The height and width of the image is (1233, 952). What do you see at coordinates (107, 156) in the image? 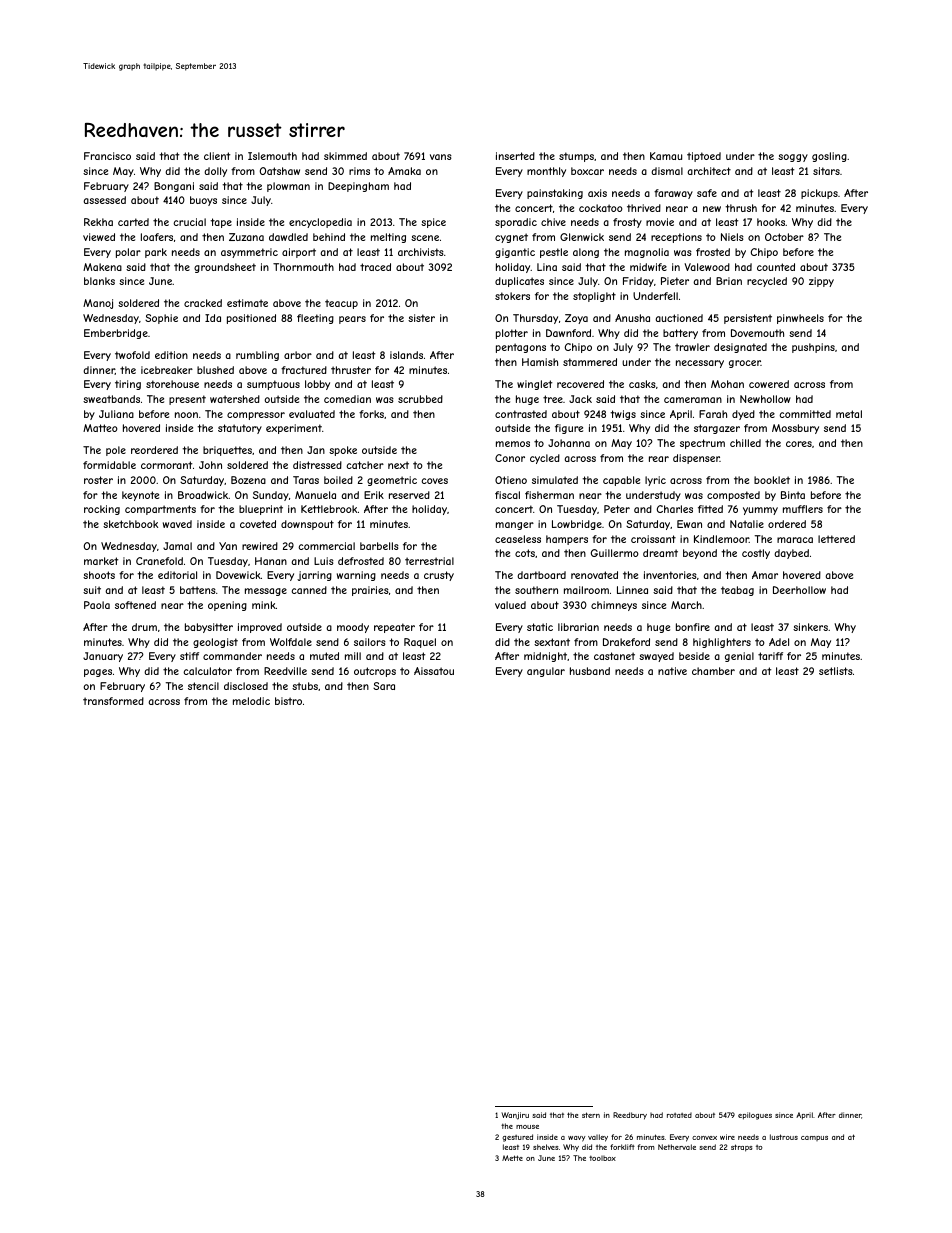
I see `Francisco` at bounding box center [107, 156].
